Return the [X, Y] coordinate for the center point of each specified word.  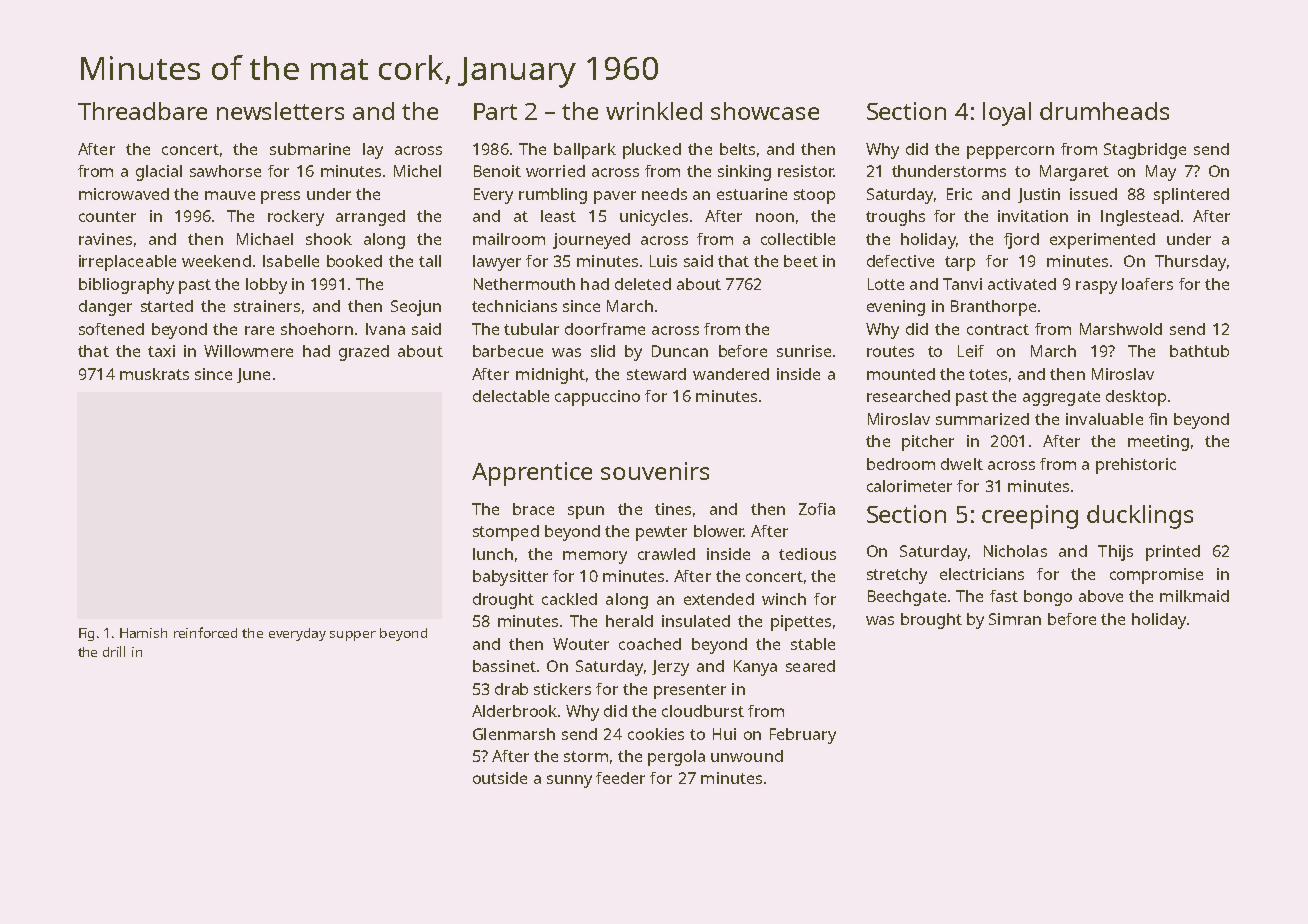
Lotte [886, 284]
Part [495, 111]
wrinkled [654, 111]
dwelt [962, 464]
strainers [267, 306]
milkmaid [1194, 596]
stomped [506, 533]
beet [801, 261]
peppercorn [1010, 152]
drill [114, 651]
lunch [493, 554]
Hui [724, 734]
